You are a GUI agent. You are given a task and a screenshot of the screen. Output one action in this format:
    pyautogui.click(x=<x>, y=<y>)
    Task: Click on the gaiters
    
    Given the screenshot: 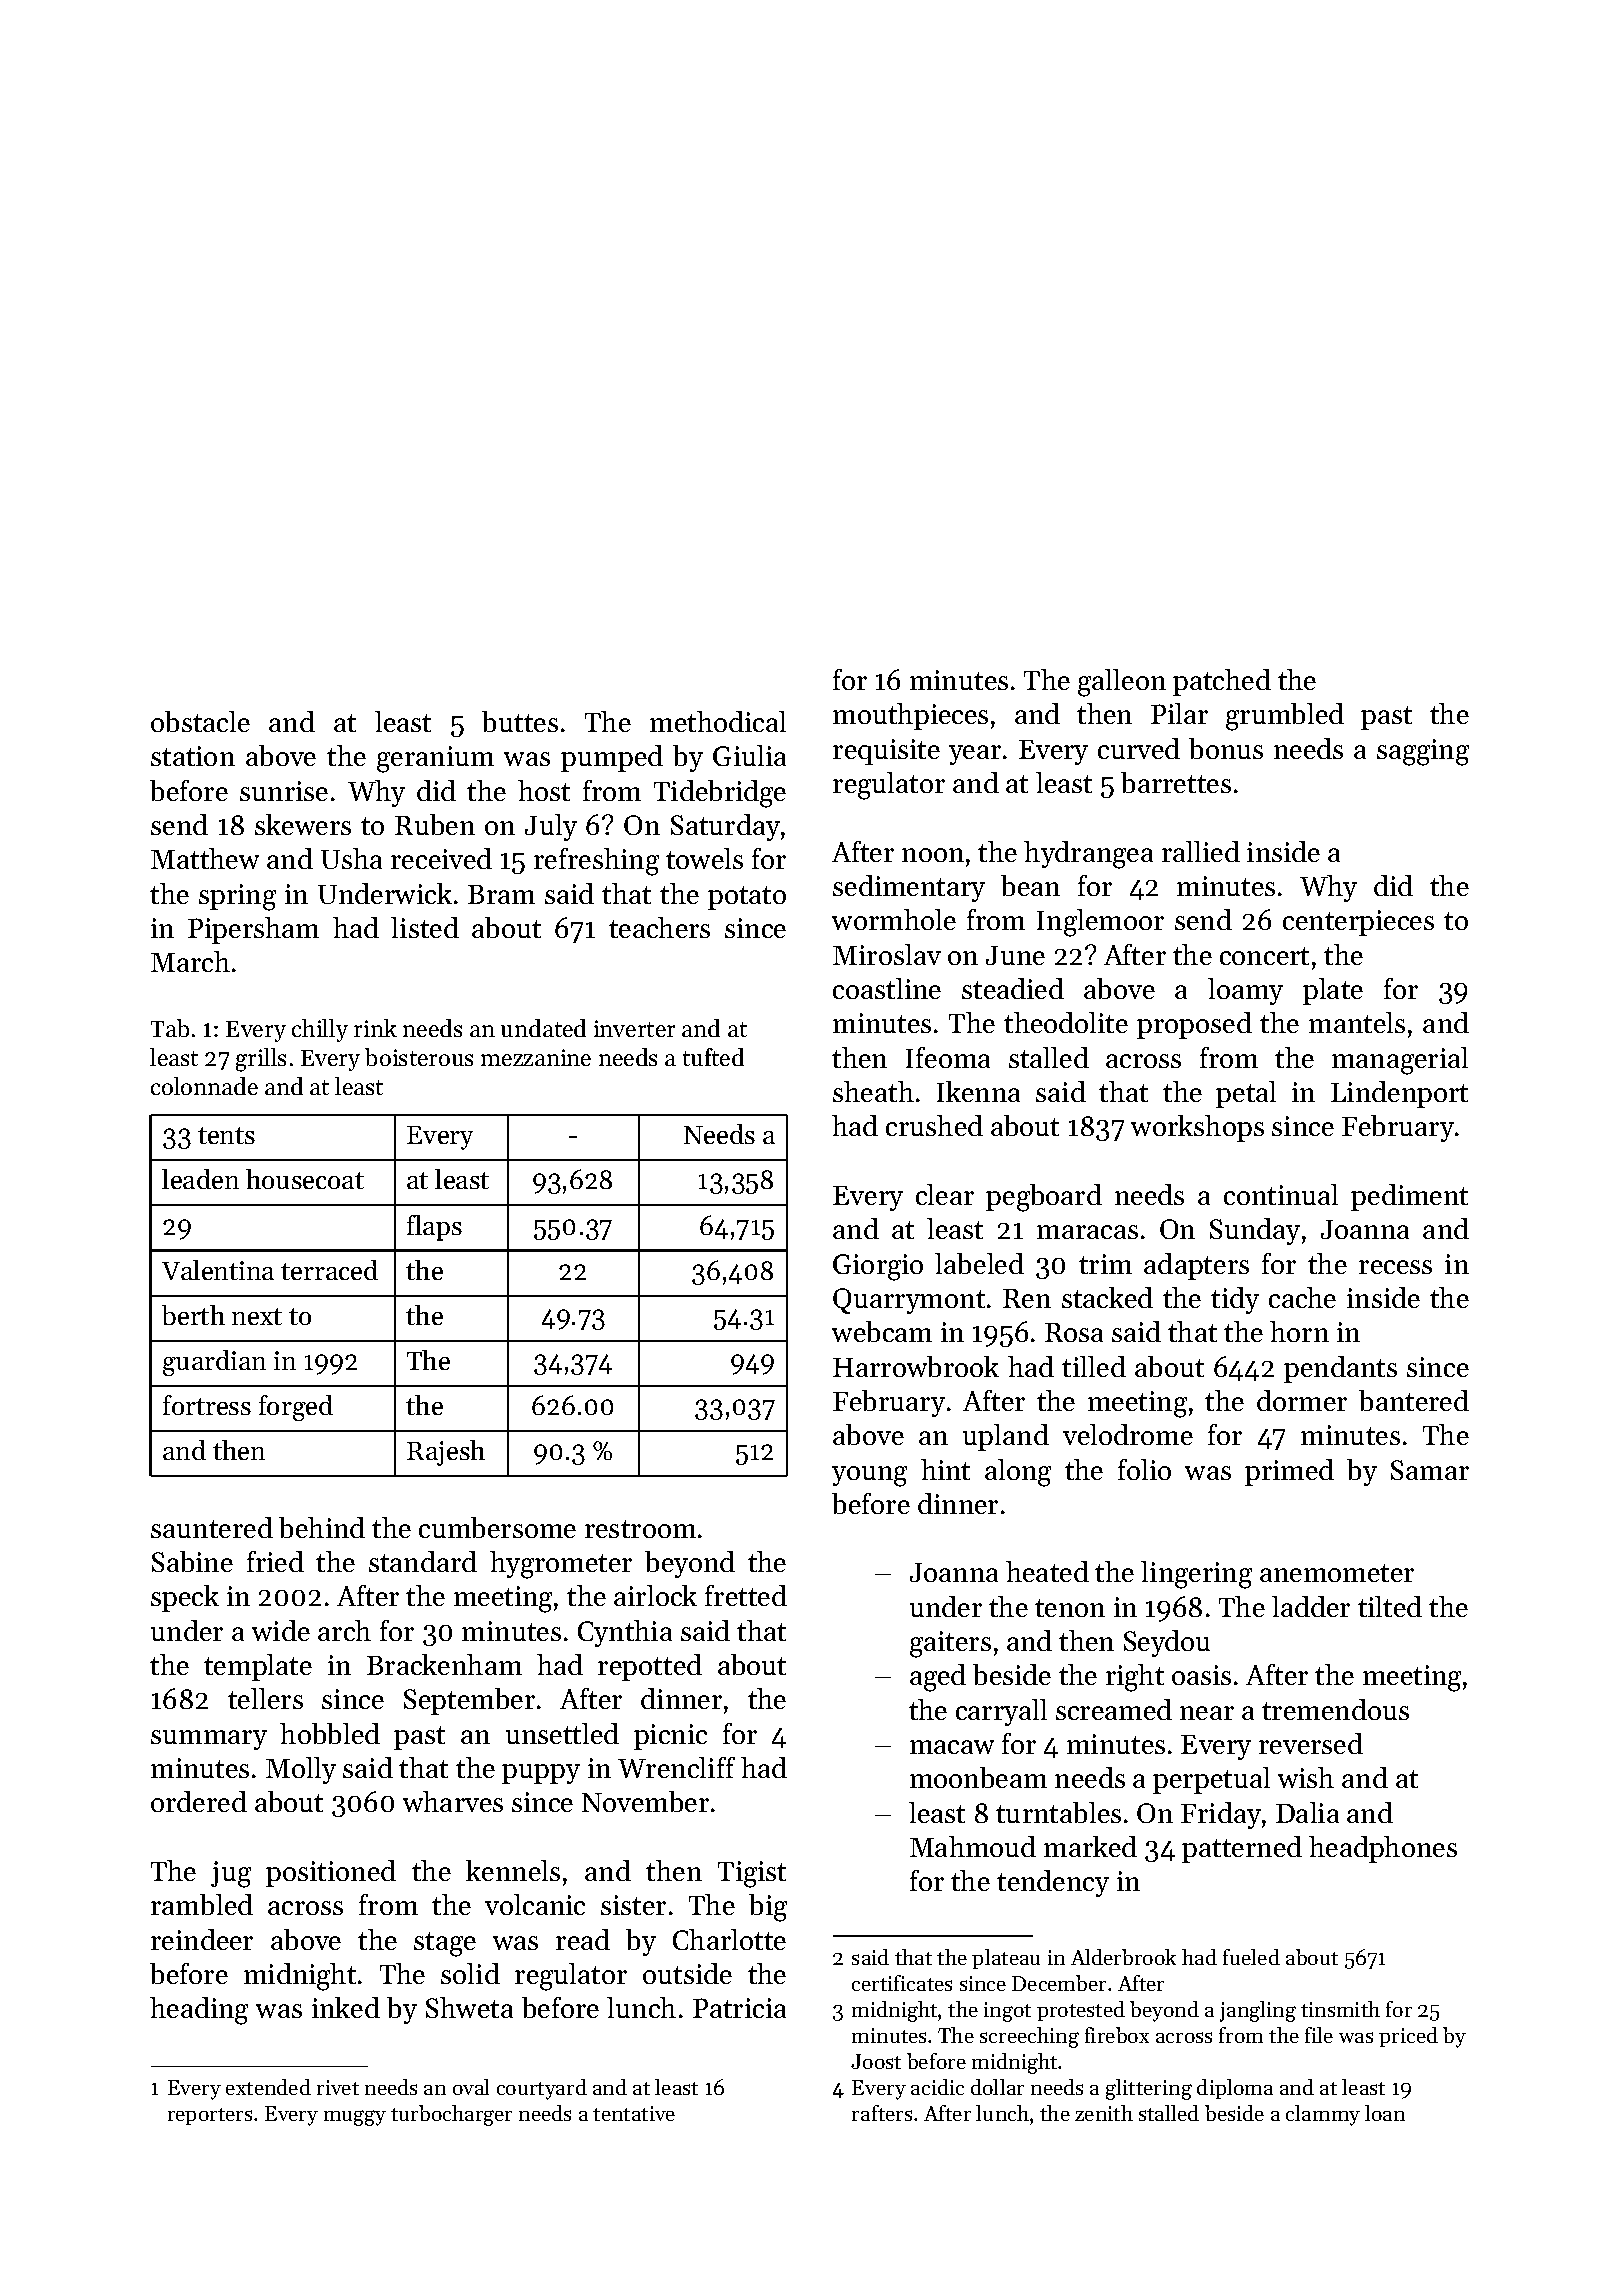 What is the action you would take?
    pyautogui.click(x=950, y=1644)
